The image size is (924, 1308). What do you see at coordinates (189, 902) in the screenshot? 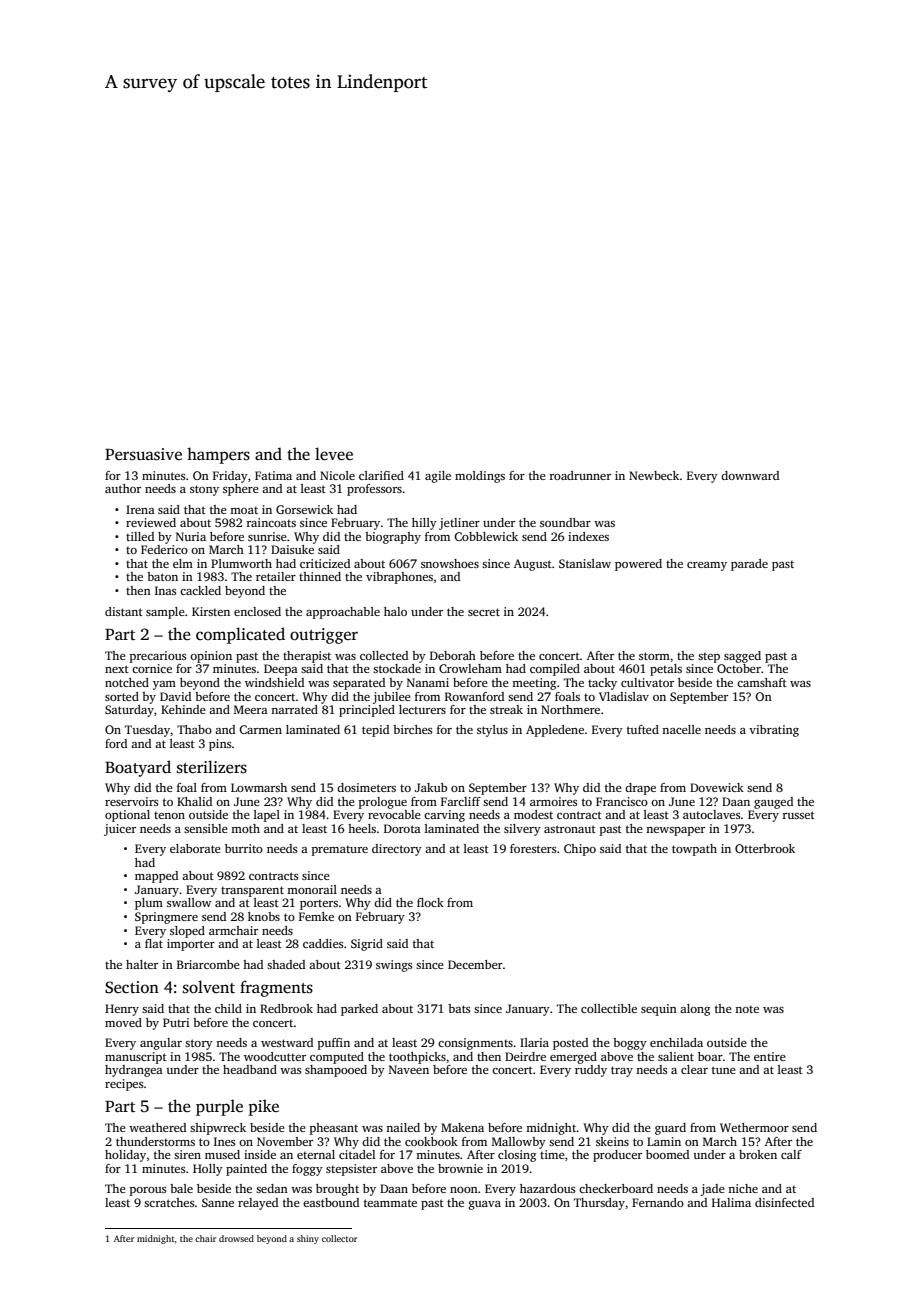
I see `swallow` at bounding box center [189, 902].
